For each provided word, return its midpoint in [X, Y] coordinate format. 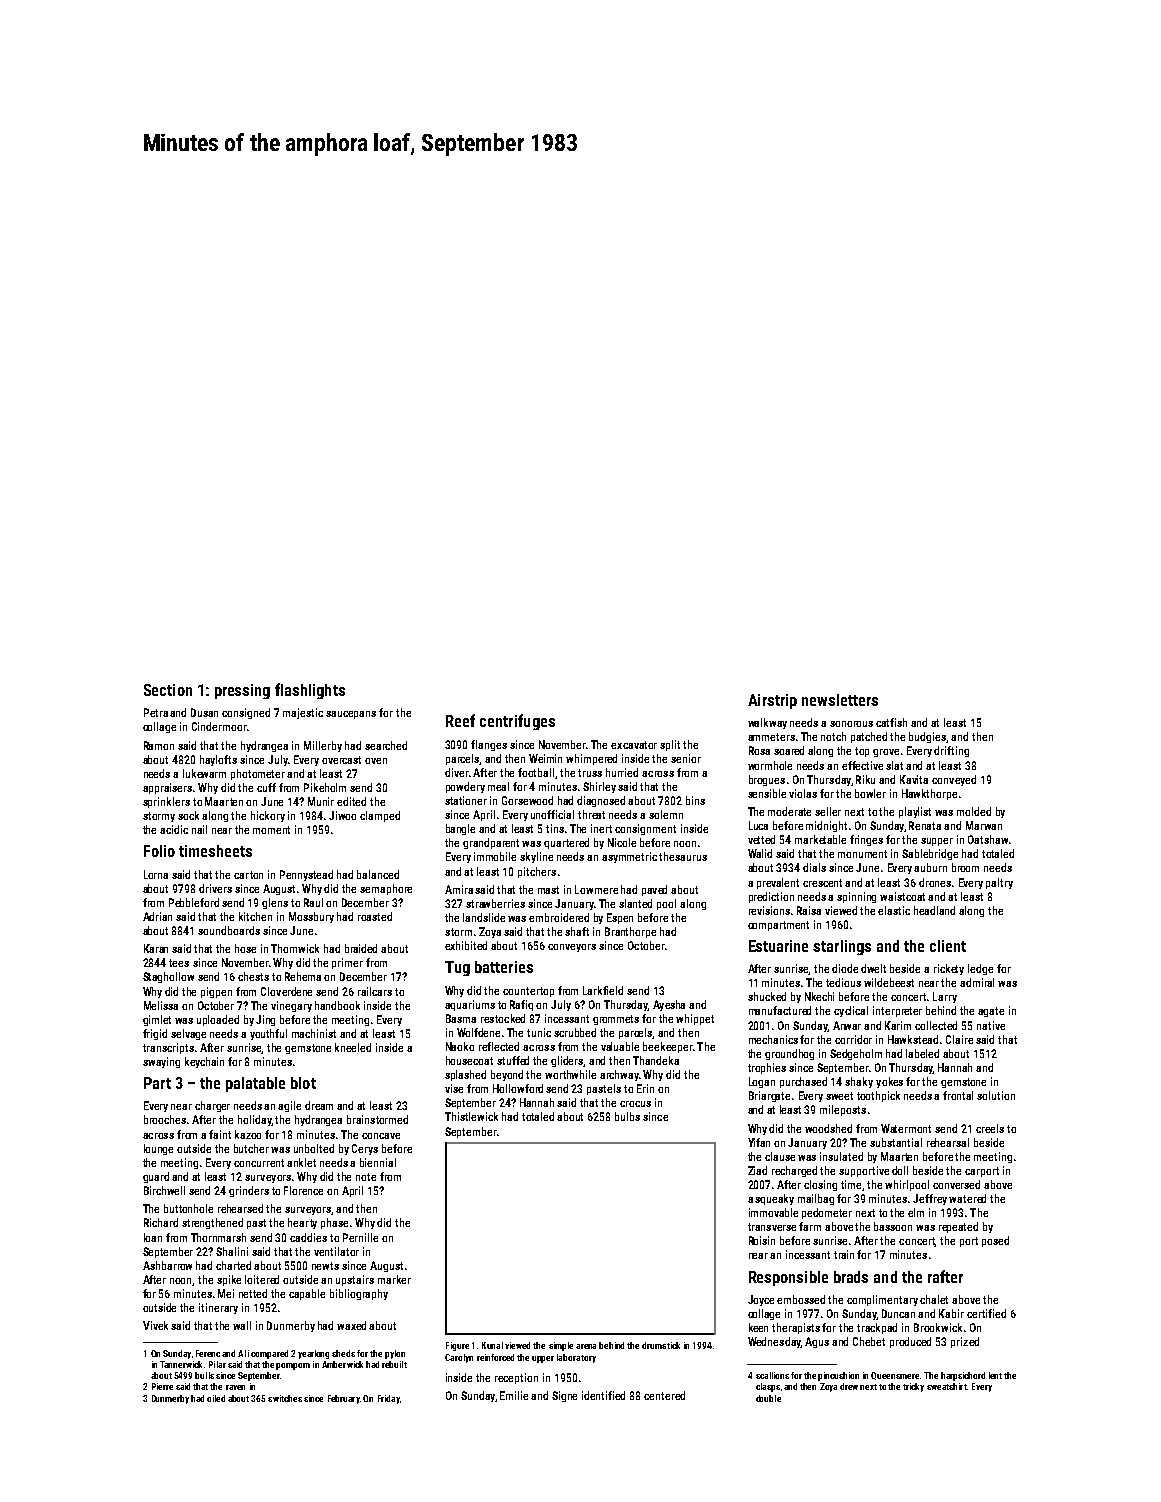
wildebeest [889, 982]
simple [561, 1346]
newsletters [840, 700]
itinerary [218, 1308]
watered [967, 1198]
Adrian [157, 916]
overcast [341, 760]
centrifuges [517, 722]
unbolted [314, 1148]
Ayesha [669, 1005]
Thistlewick [471, 1116]
